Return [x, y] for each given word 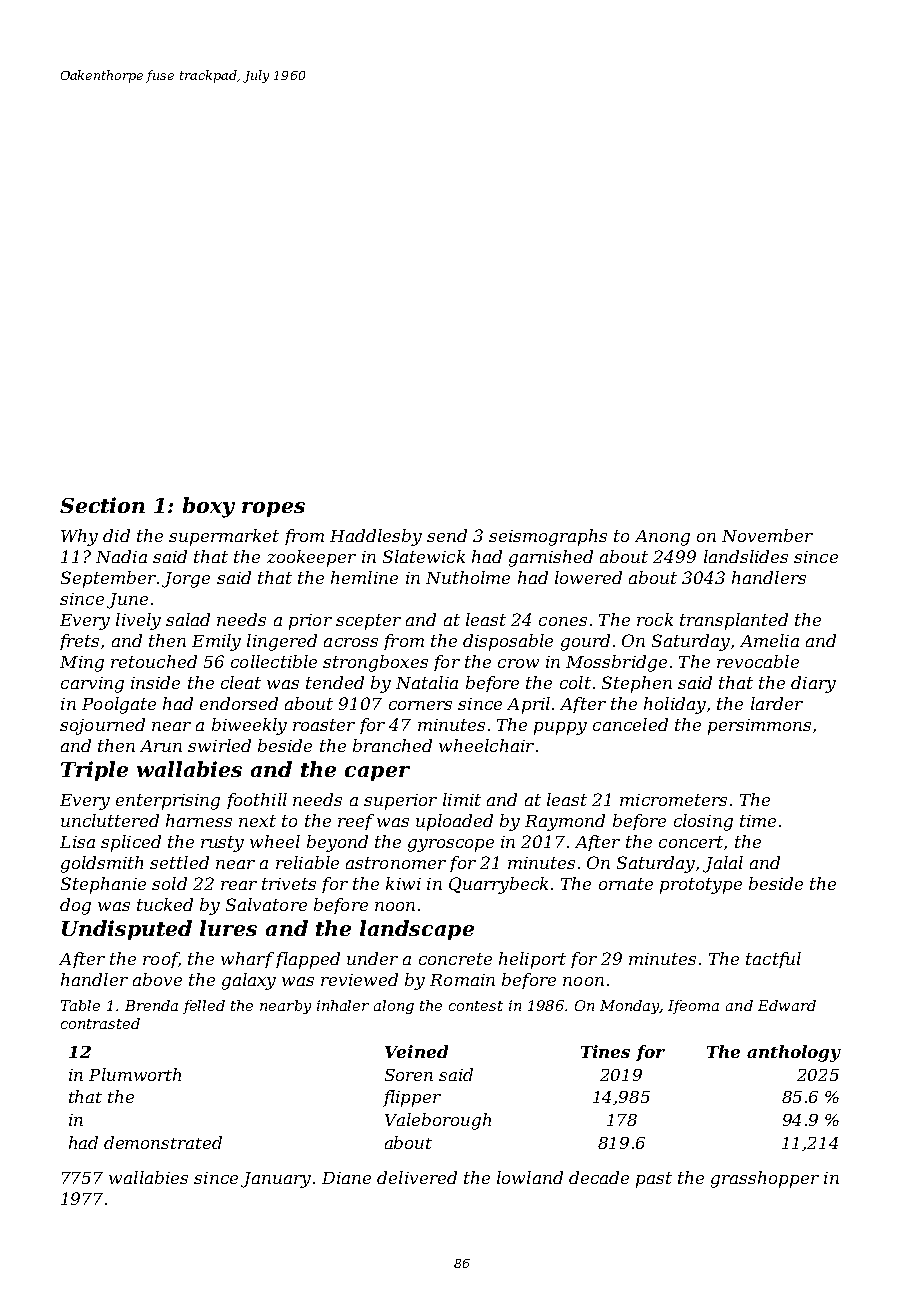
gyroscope [451, 845]
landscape [417, 930]
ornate [626, 884]
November [767, 535]
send [447, 535]
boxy [209, 507]
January [276, 1180]
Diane [346, 1178]
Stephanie [103, 885]
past [654, 1180]
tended [335, 682]
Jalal [723, 864]
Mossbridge [616, 663]
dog [75, 906]
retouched [154, 661]
